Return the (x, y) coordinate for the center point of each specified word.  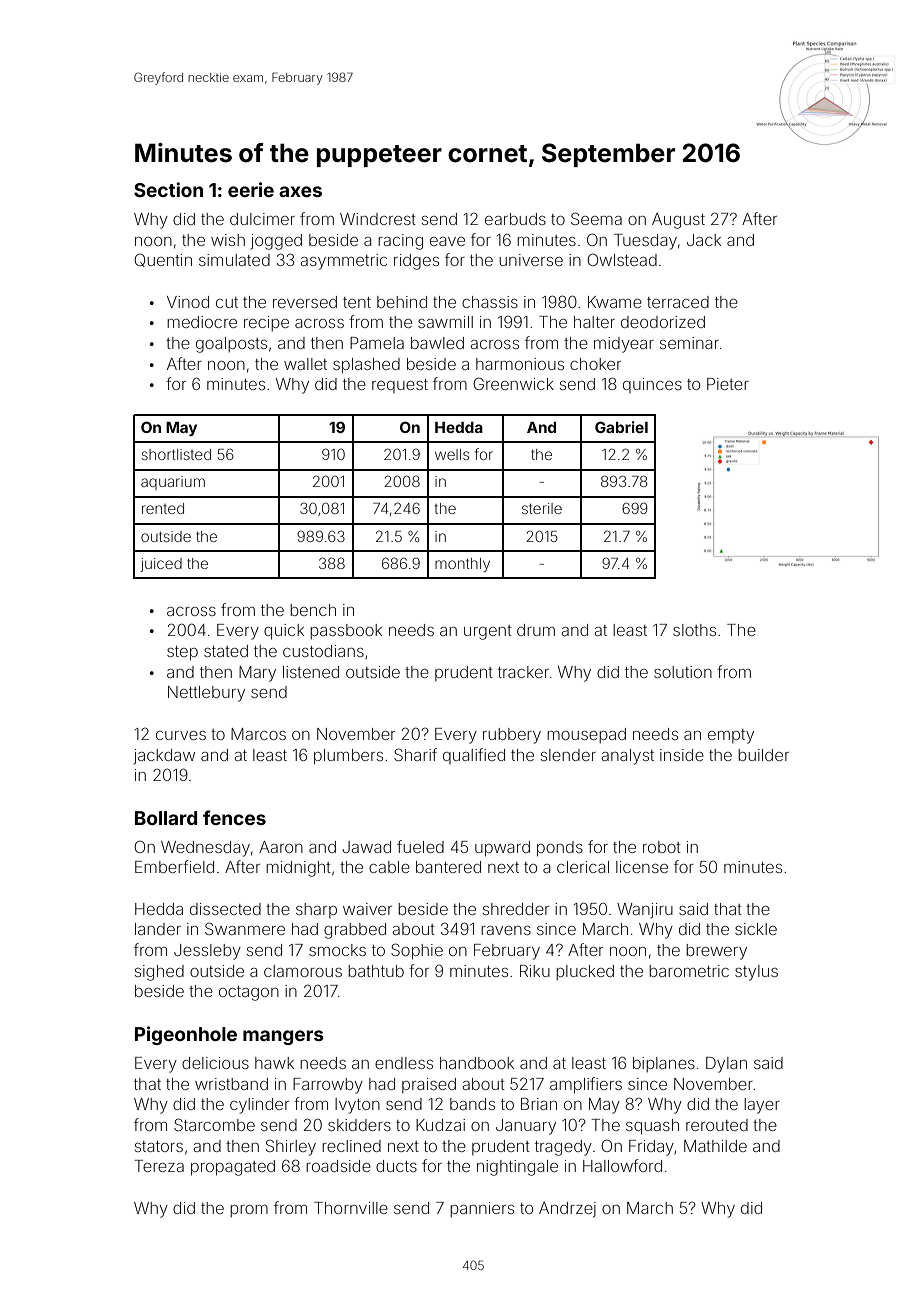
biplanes (664, 1064)
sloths (694, 630)
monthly (462, 565)
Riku (535, 971)
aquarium (173, 483)
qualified (474, 756)
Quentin (163, 260)
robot (662, 847)
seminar (689, 343)
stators (159, 1146)
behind (402, 302)
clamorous (303, 971)
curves (181, 735)
